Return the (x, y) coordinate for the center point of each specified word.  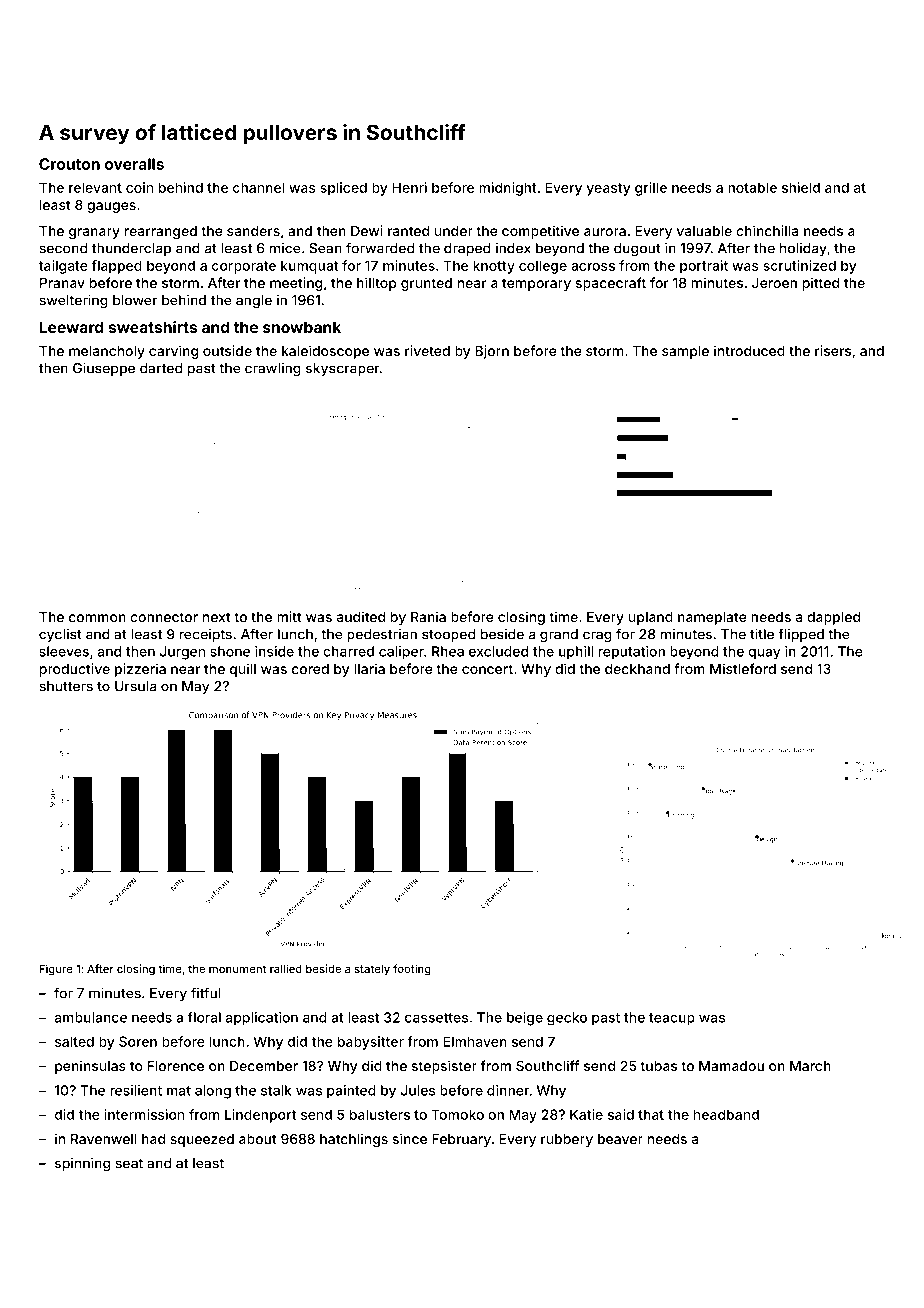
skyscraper (343, 369)
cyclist (60, 635)
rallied (286, 968)
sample (685, 352)
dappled (833, 618)
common (97, 618)
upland (651, 618)
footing (412, 970)
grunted (426, 284)
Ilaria (369, 668)
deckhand (637, 669)
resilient (136, 1090)
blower (135, 300)
